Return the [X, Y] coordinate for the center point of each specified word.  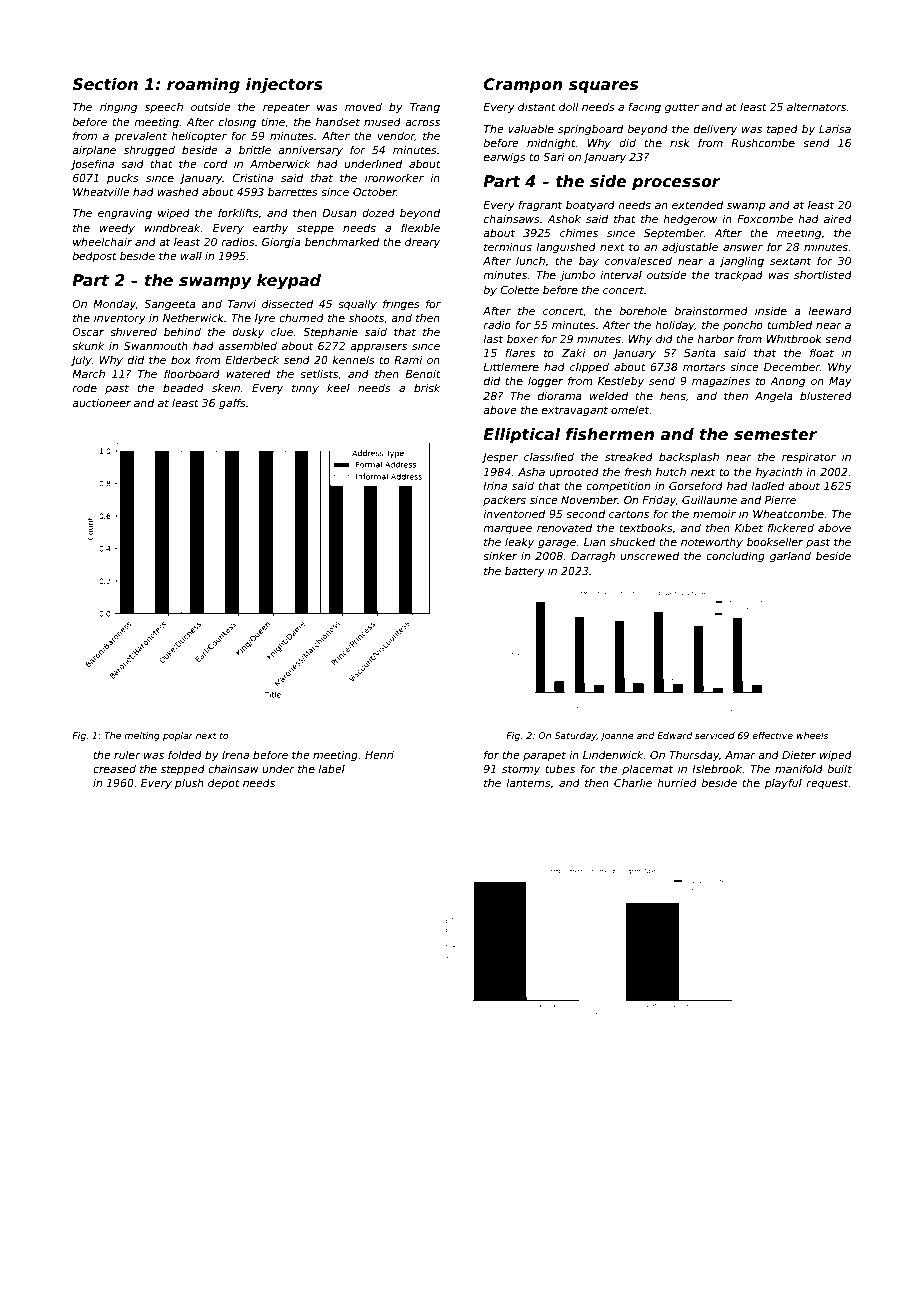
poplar [178, 736]
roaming [203, 86]
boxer [523, 339]
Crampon [523, 85]
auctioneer [101, 402]
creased [114, 768]
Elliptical [521, 435]
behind [182, 331]
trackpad [739, 275]
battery [525, 572]
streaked [629, 457]
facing [644, 107]
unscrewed [649, 556]
